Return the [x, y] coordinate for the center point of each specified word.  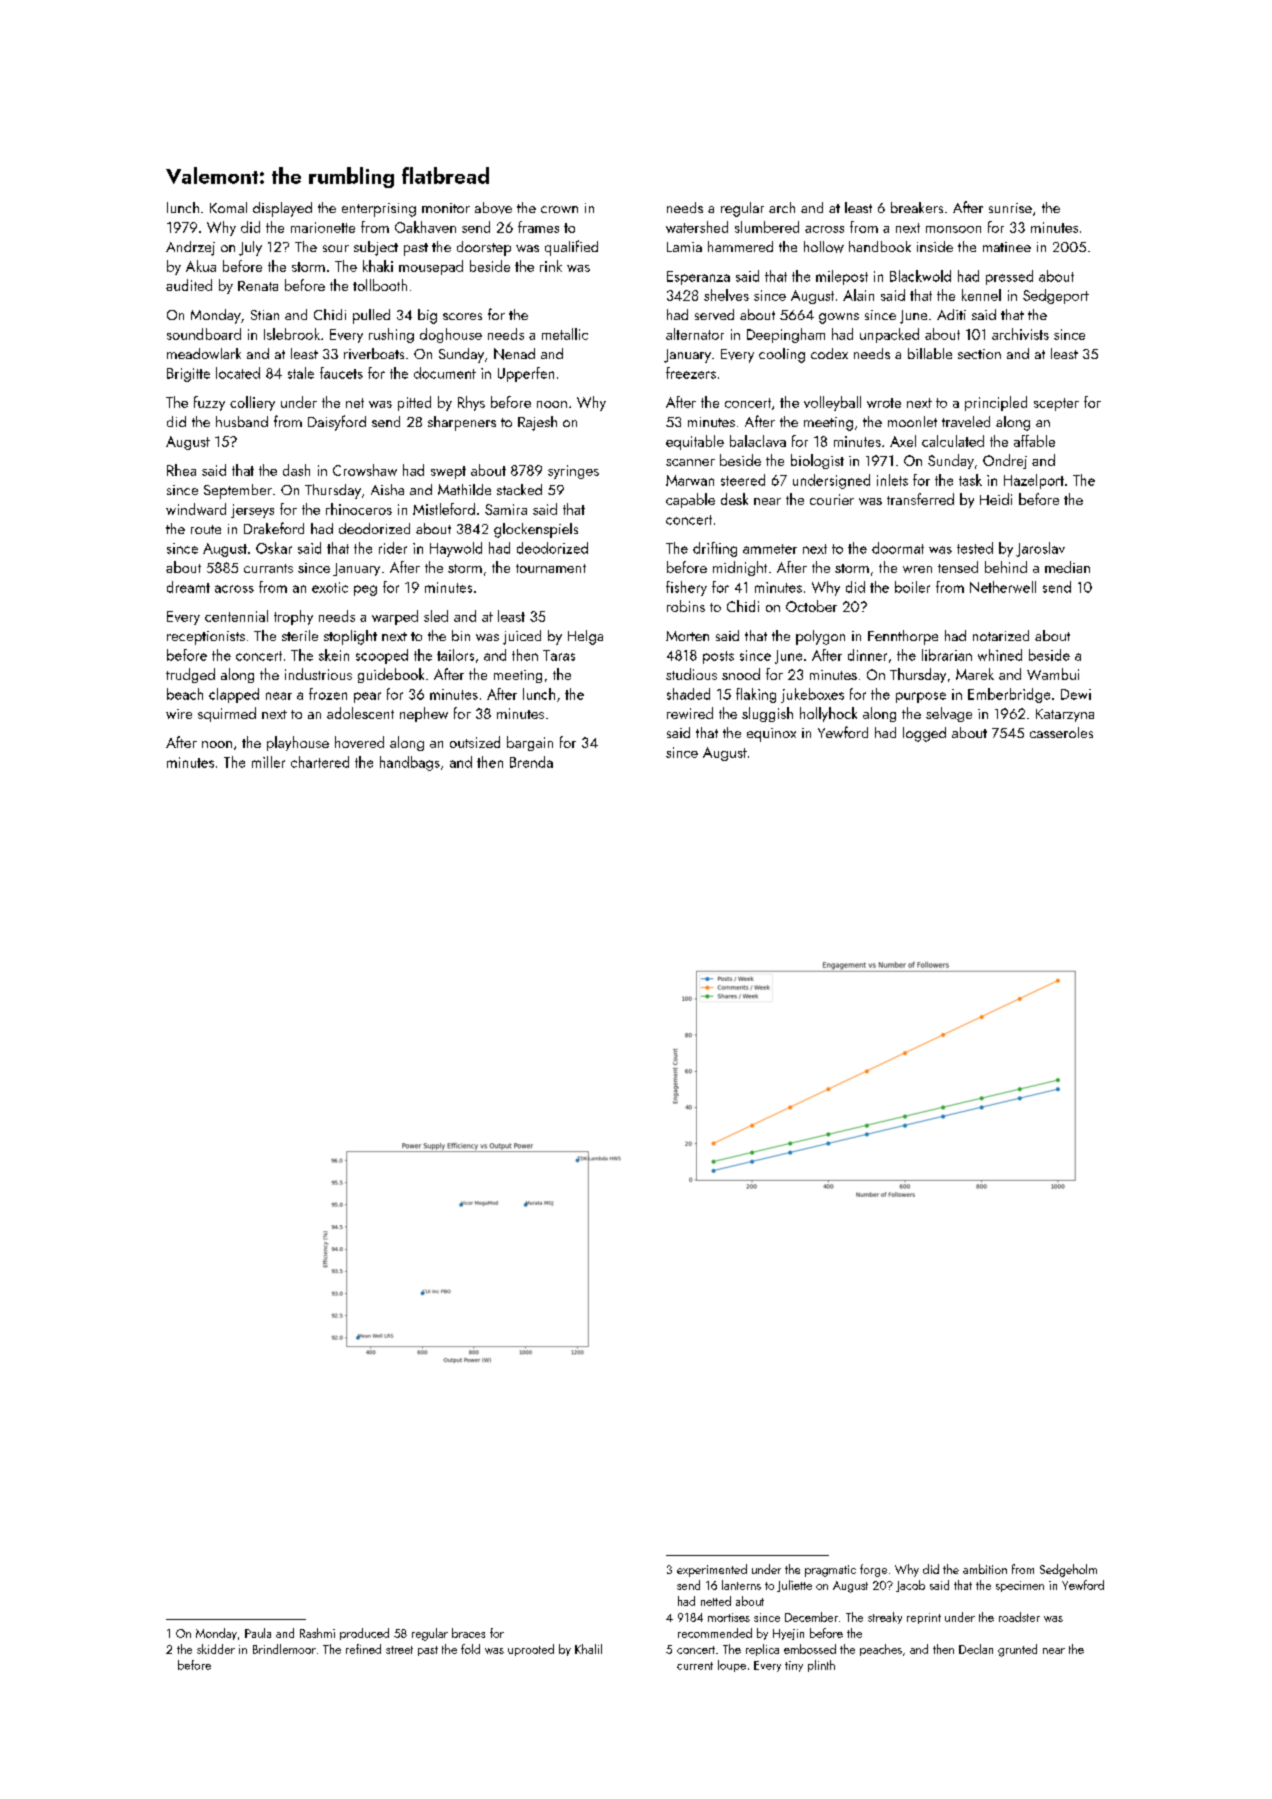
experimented [712, 1570]
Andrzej [190, 248]
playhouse [298, 743]
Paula [258, 1633]
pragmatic [830, 1571]
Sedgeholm [1068, 1570]
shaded [688, 694]
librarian [947, 655]
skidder [216, 1649]
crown [559, 209]
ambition [985, 1569]
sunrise [1010, 208]
